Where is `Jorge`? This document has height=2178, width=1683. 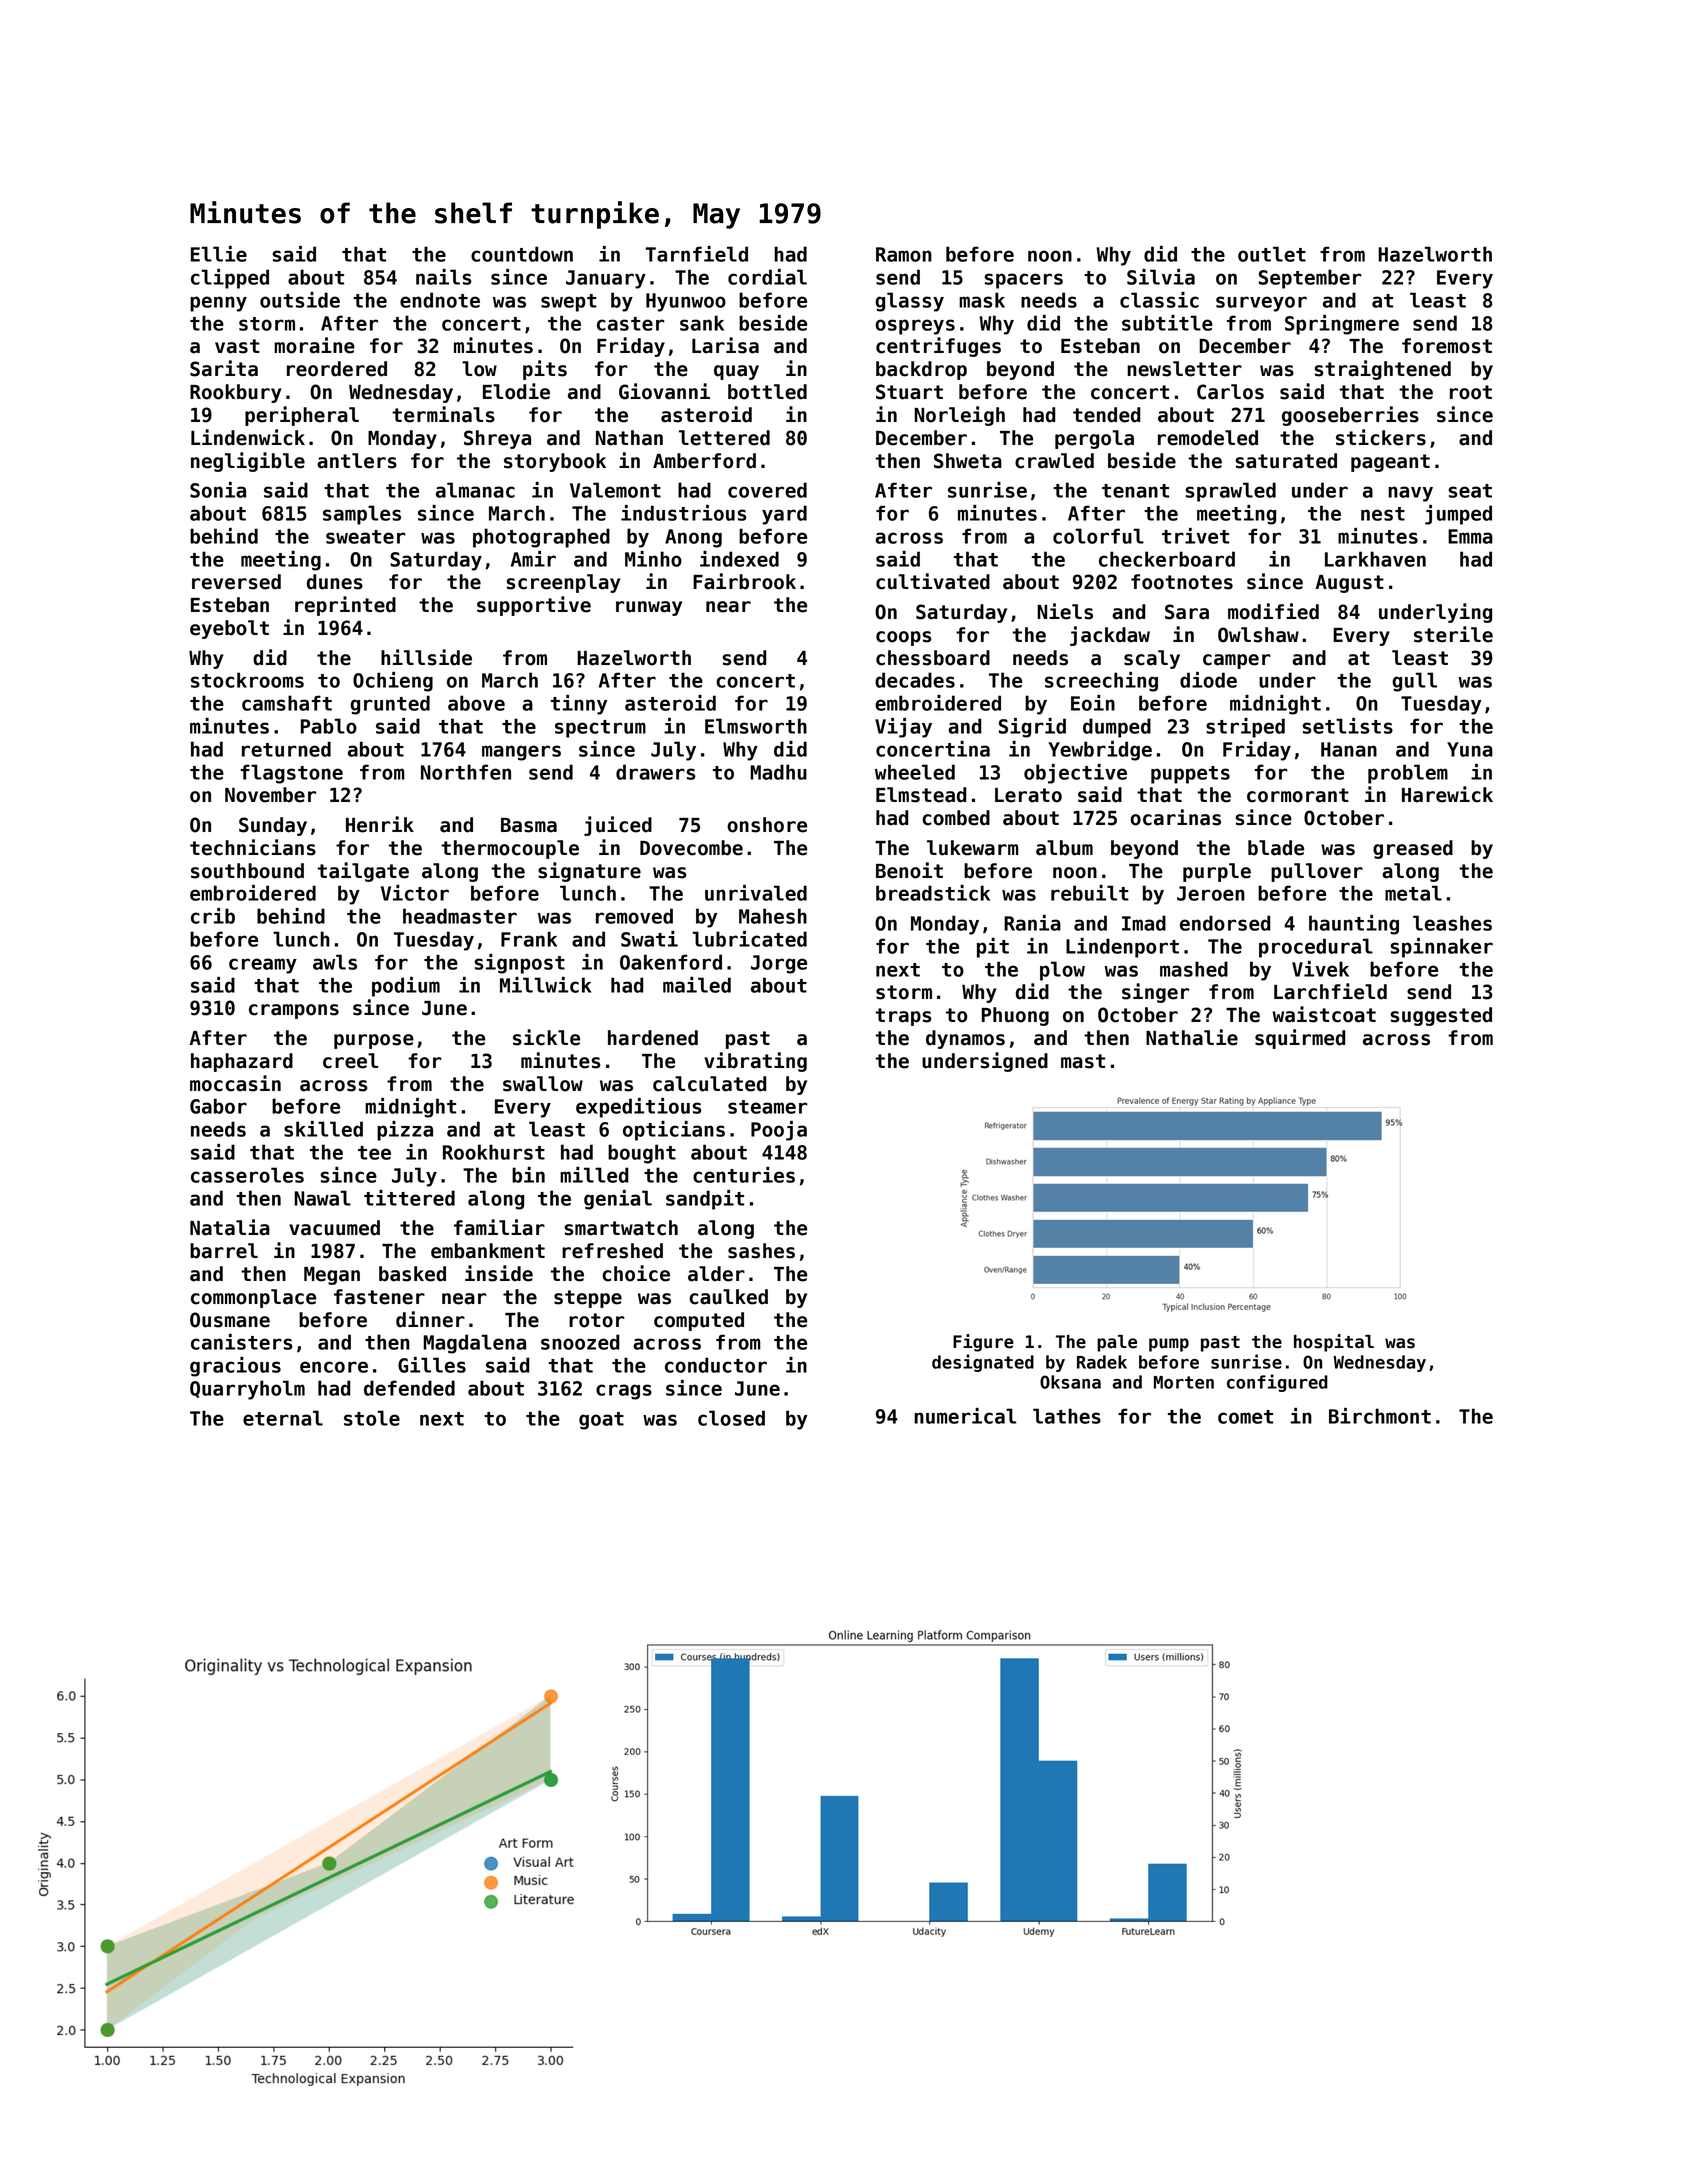
Jorge is located at coordinates (779, 964).
